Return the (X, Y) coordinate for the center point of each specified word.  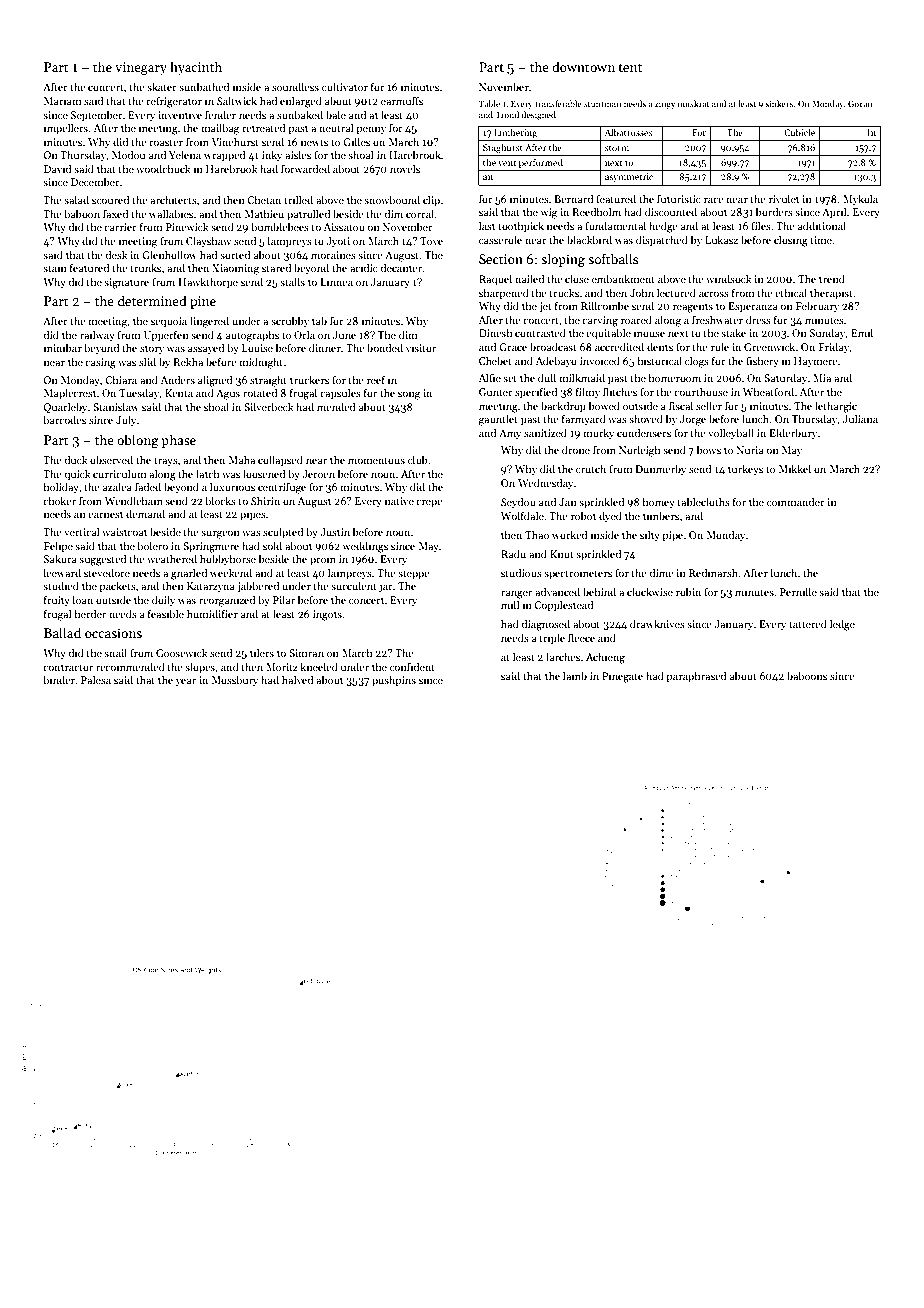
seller (709, 405)
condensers (644, 432)
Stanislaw (116, 406)
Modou (128, 154)
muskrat (694, 103)
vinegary (141, 68)
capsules (340, 393)
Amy (510, 434)
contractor (68, 667)
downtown (583, 66)
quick (77, 474)
